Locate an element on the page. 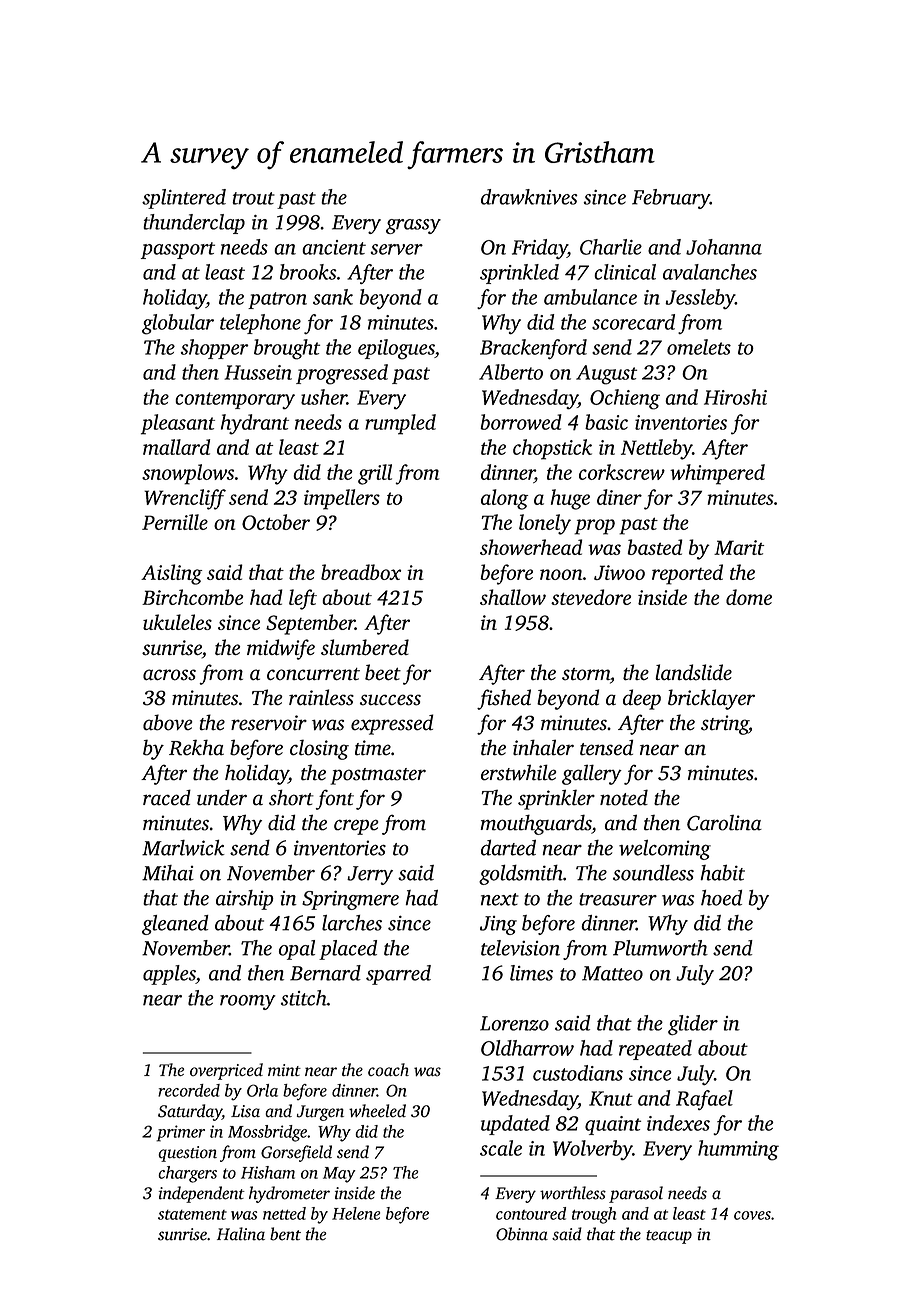 This document has height=1314, width=924. mint is located at coordinates (284, 1070).
